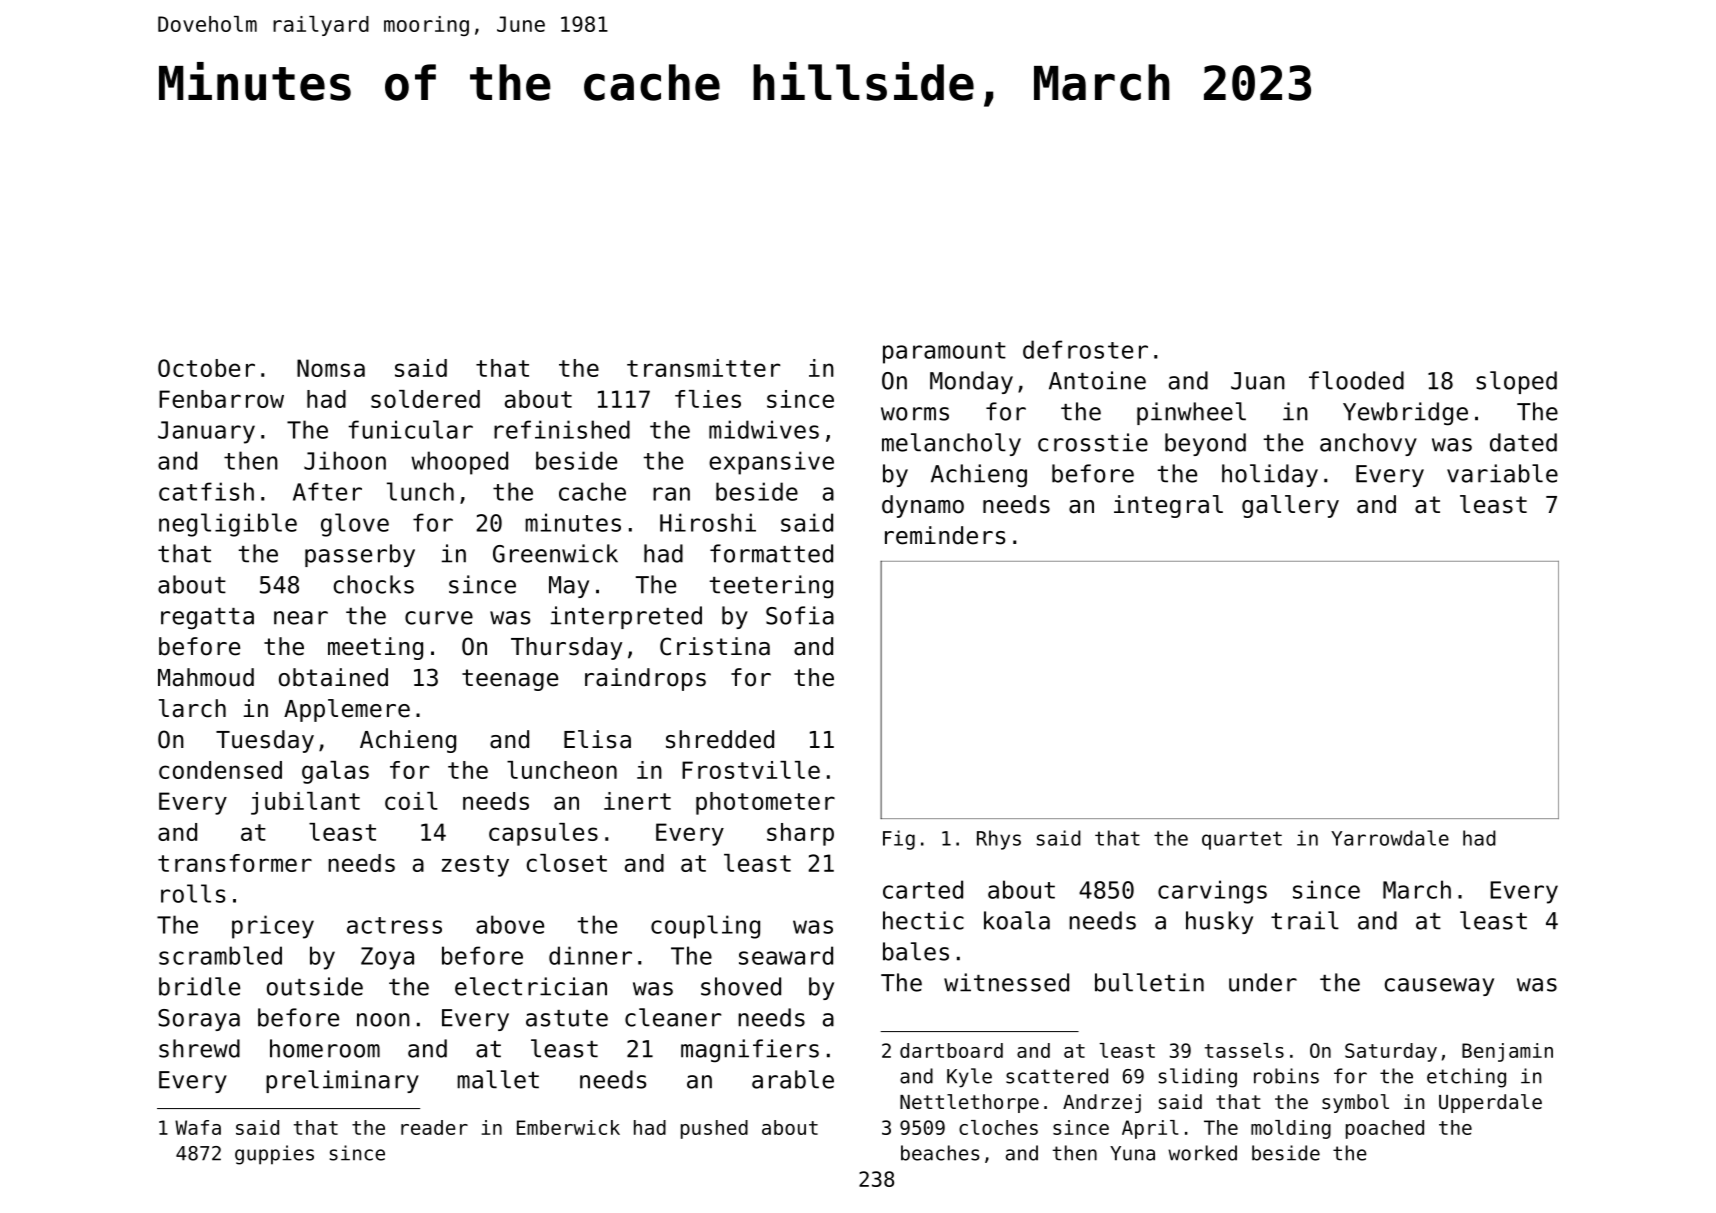  Describe the element at coordinates (206, 368) in the document. I see `October` at that location.
